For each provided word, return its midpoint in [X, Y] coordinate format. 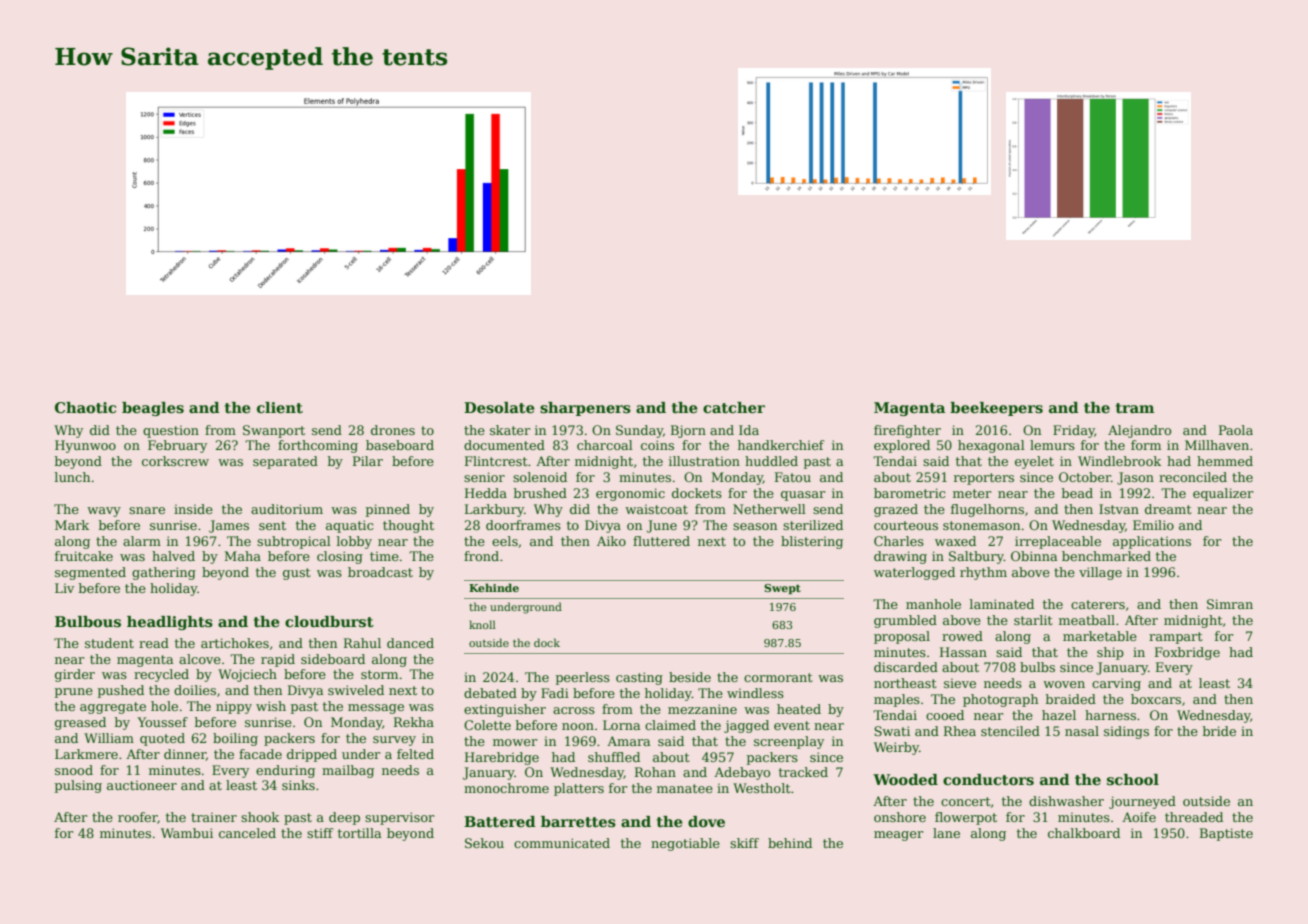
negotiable [685, 844]
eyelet [1034, 462]
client [280, 407]
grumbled [905, 621]
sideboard [333, 659]
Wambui [187, 833]
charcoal [605, 445]
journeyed [1142, 802]
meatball [1087, 620]
